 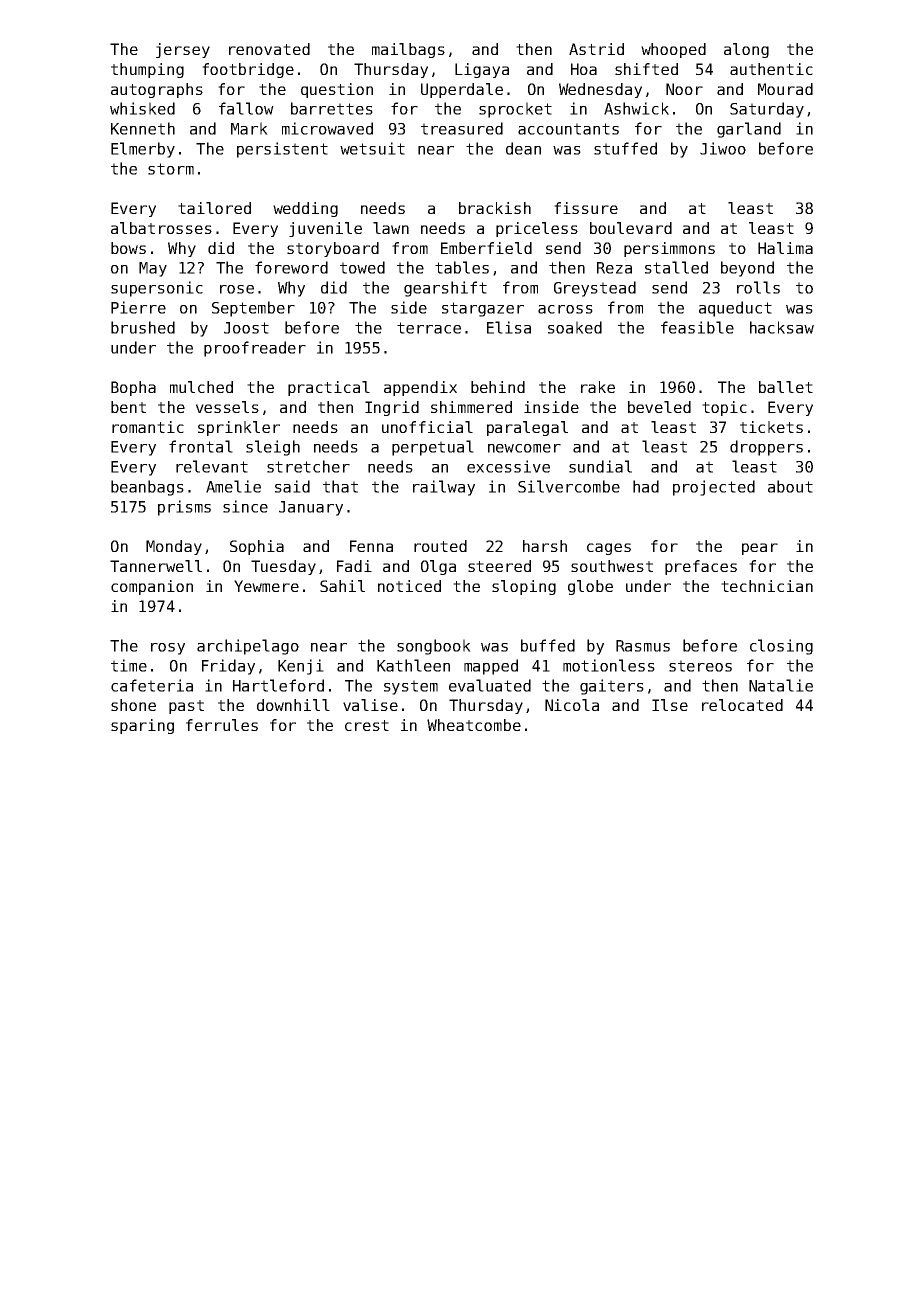 What do you see at coordinates (291, 267) in the screenshot?
I see `foreword` at bounding box center [291, 267].
